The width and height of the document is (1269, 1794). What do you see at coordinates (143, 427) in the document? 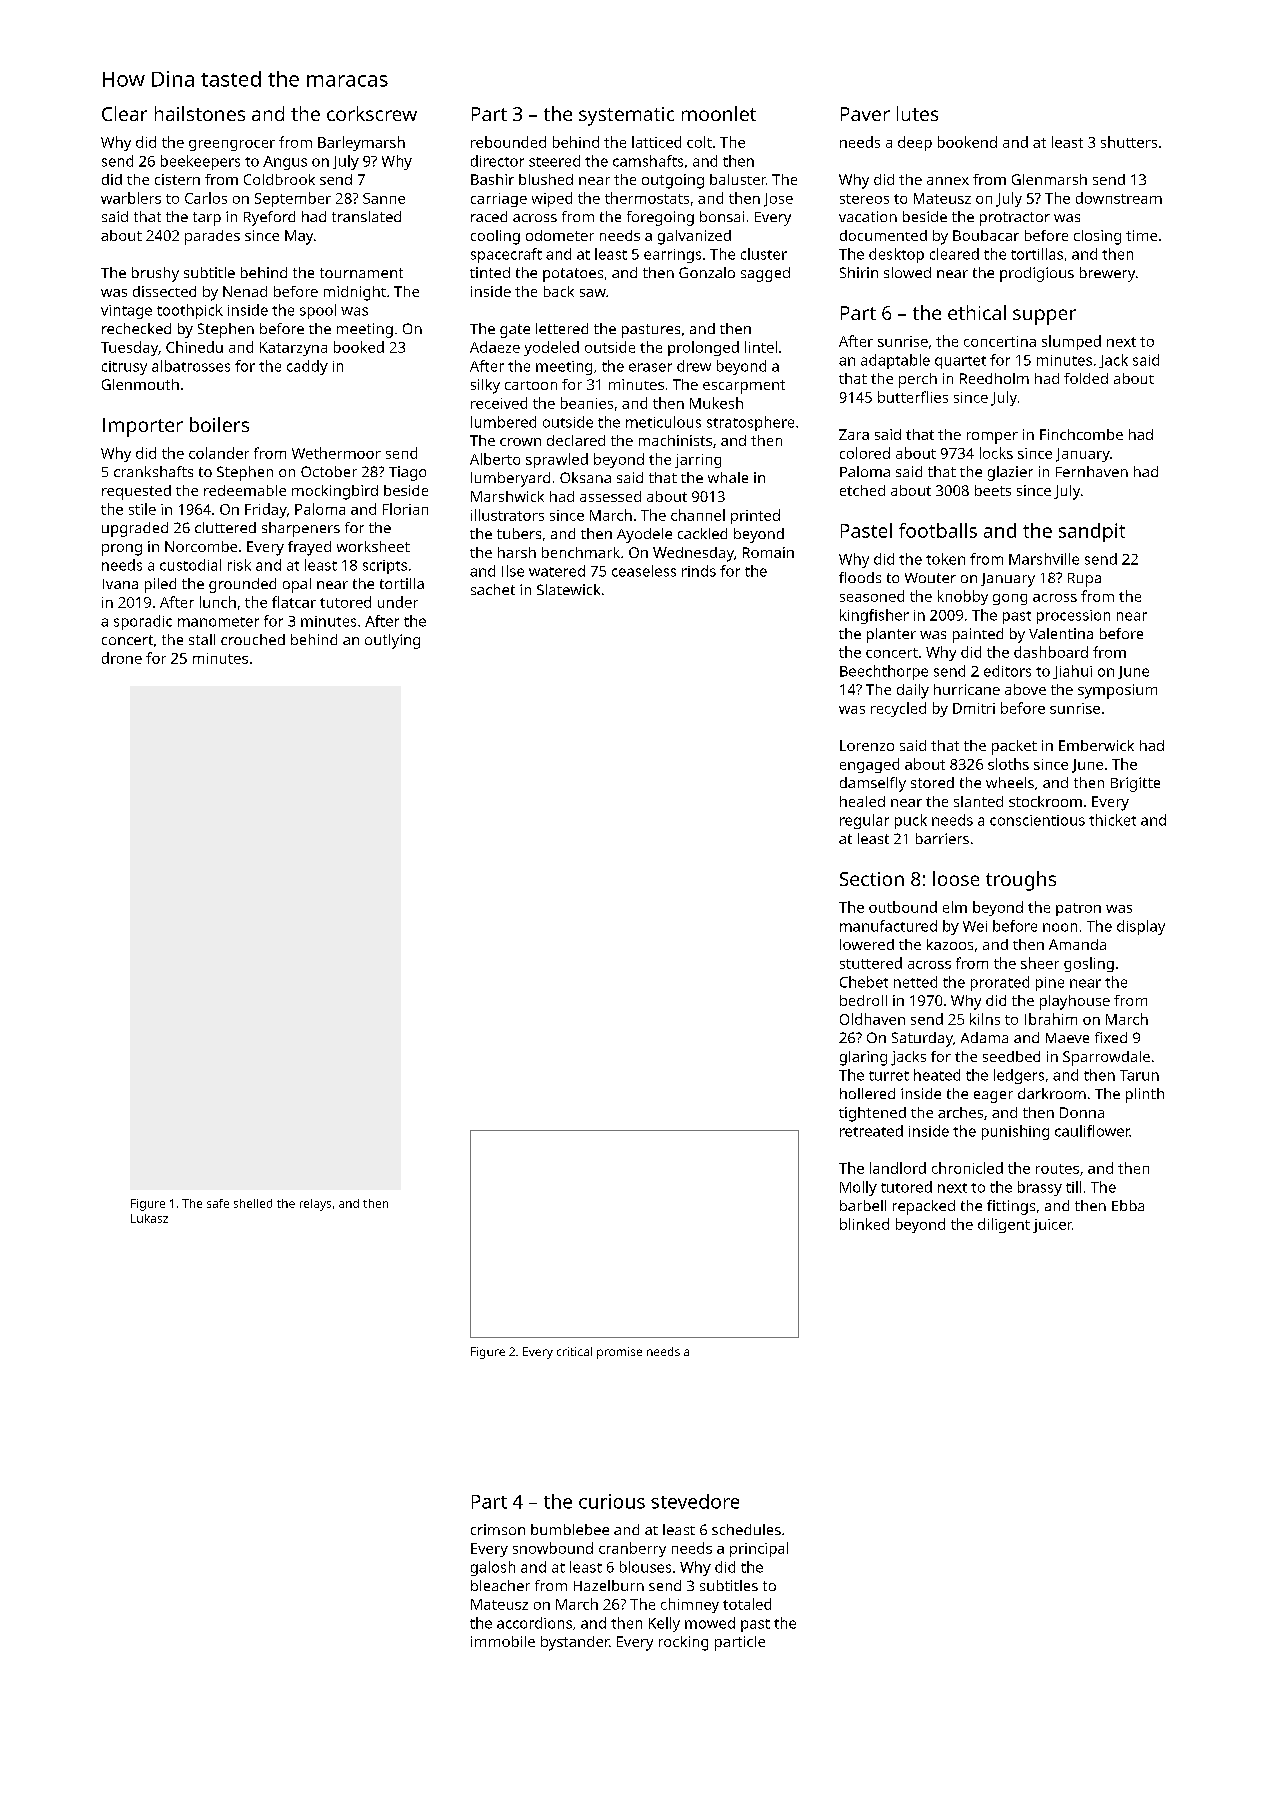
I see `Importer` at bounding box center [143, 427].
